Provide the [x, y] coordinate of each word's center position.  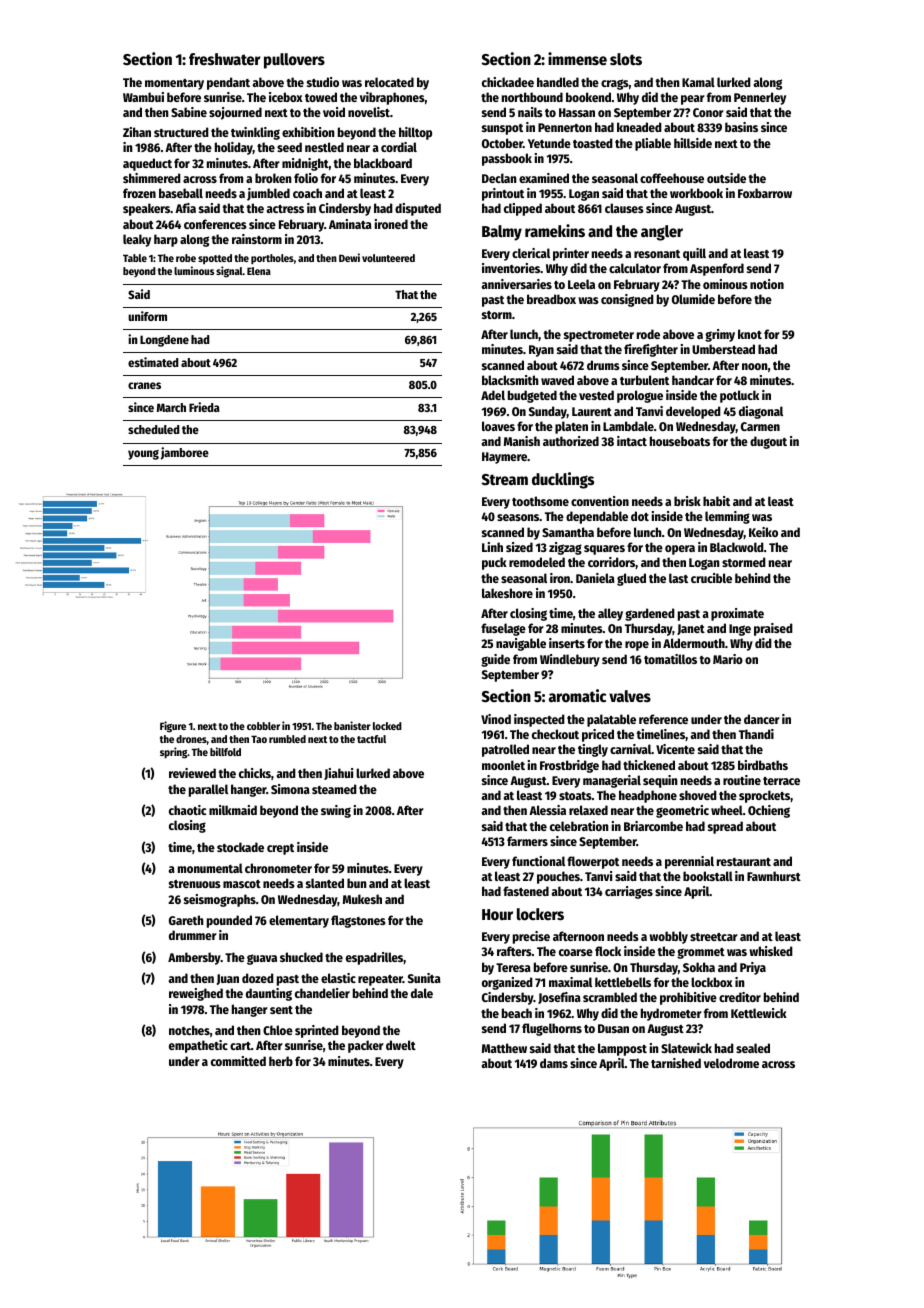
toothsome [540, 501]
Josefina [559, 998]
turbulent [644, 380]
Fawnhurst [774, 876]
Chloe [278, 1030]
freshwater [225, 59]
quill [694, 254]
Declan [499, 178]
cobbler [263, 726]
